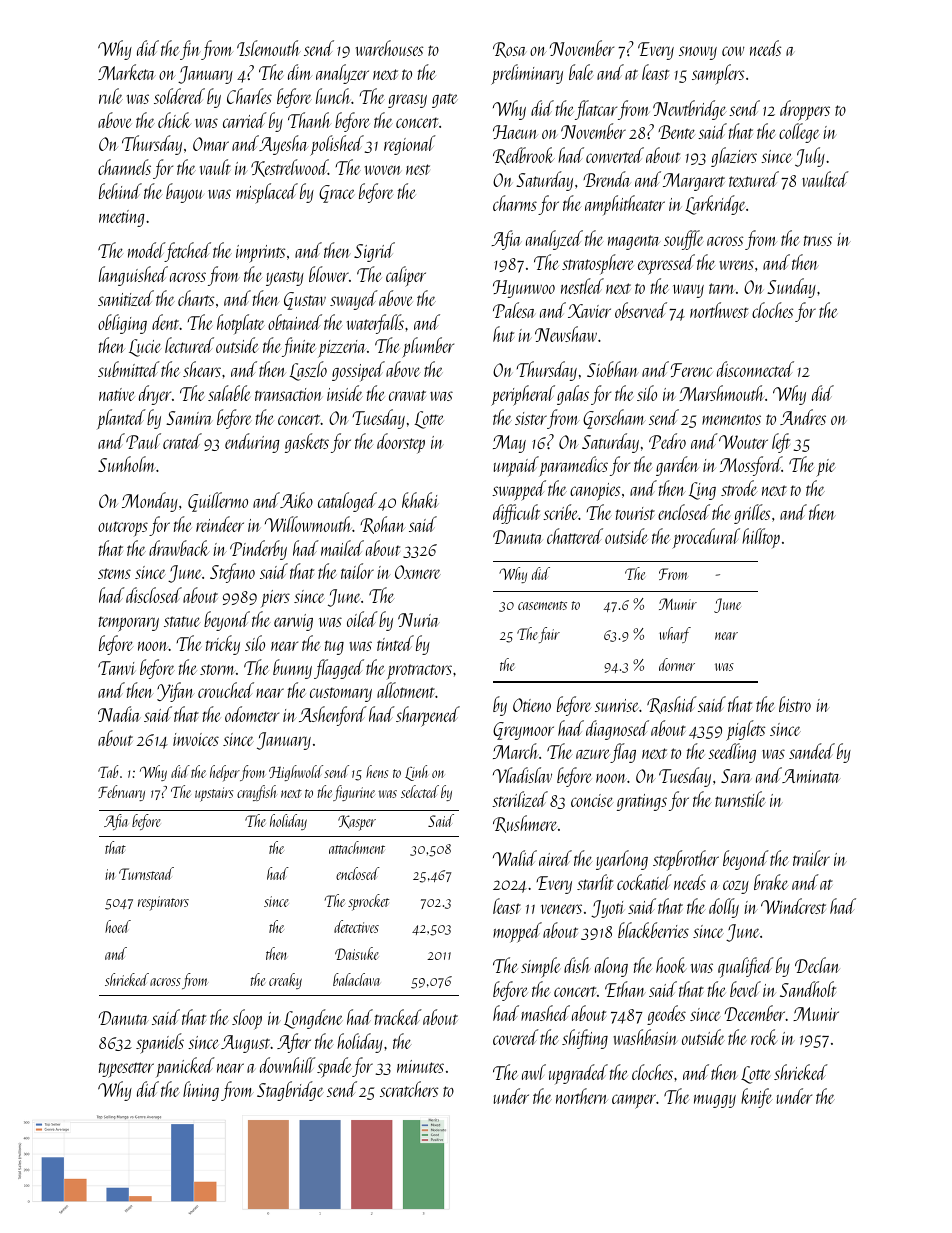  Describe the element at coordinates (573, 466) in the screenshot. I see `paramedics` at that location.
